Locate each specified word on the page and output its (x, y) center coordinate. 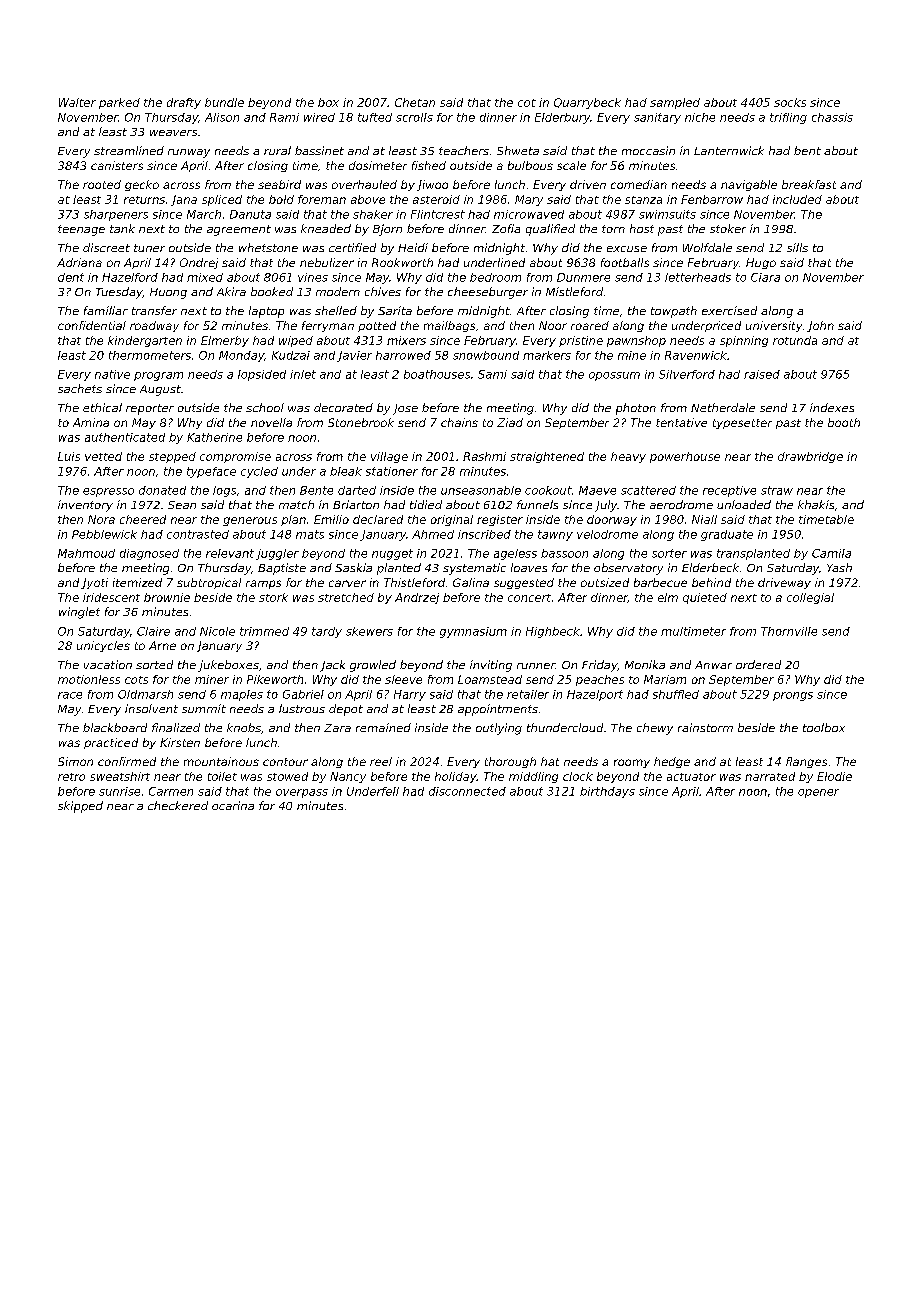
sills (797, 247)
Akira (231, 291)
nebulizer (327, 262)
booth (844, 422)
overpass (302, 793)
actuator (691, 777)
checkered (178, 805)
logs (224, 491)
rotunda (795, 340)
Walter (77, 102)
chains (459, 422)
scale (571, 165)
